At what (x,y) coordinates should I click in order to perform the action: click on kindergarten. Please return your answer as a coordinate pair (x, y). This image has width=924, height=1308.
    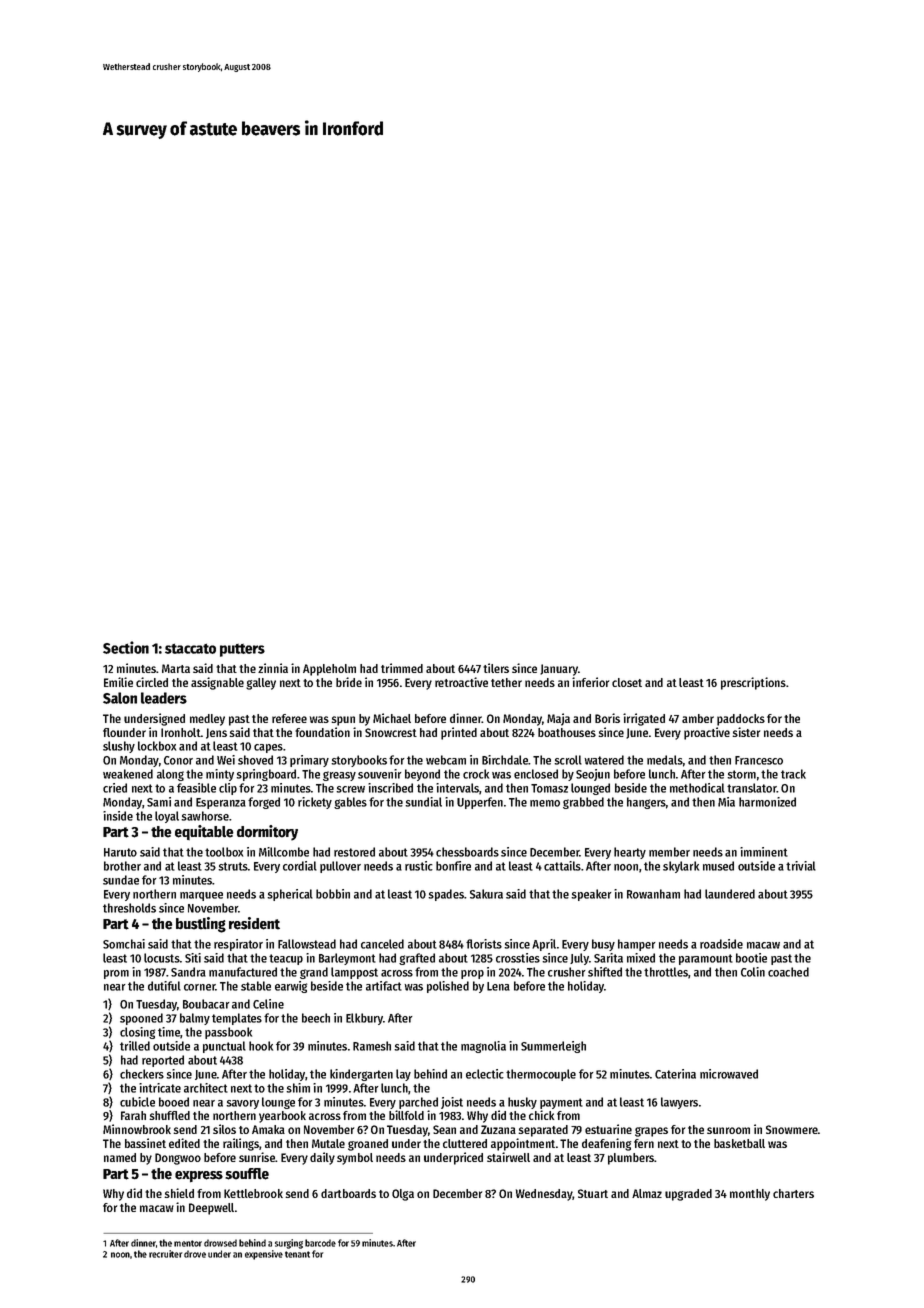
    Looking at the image, I should click on (361, 1075).
